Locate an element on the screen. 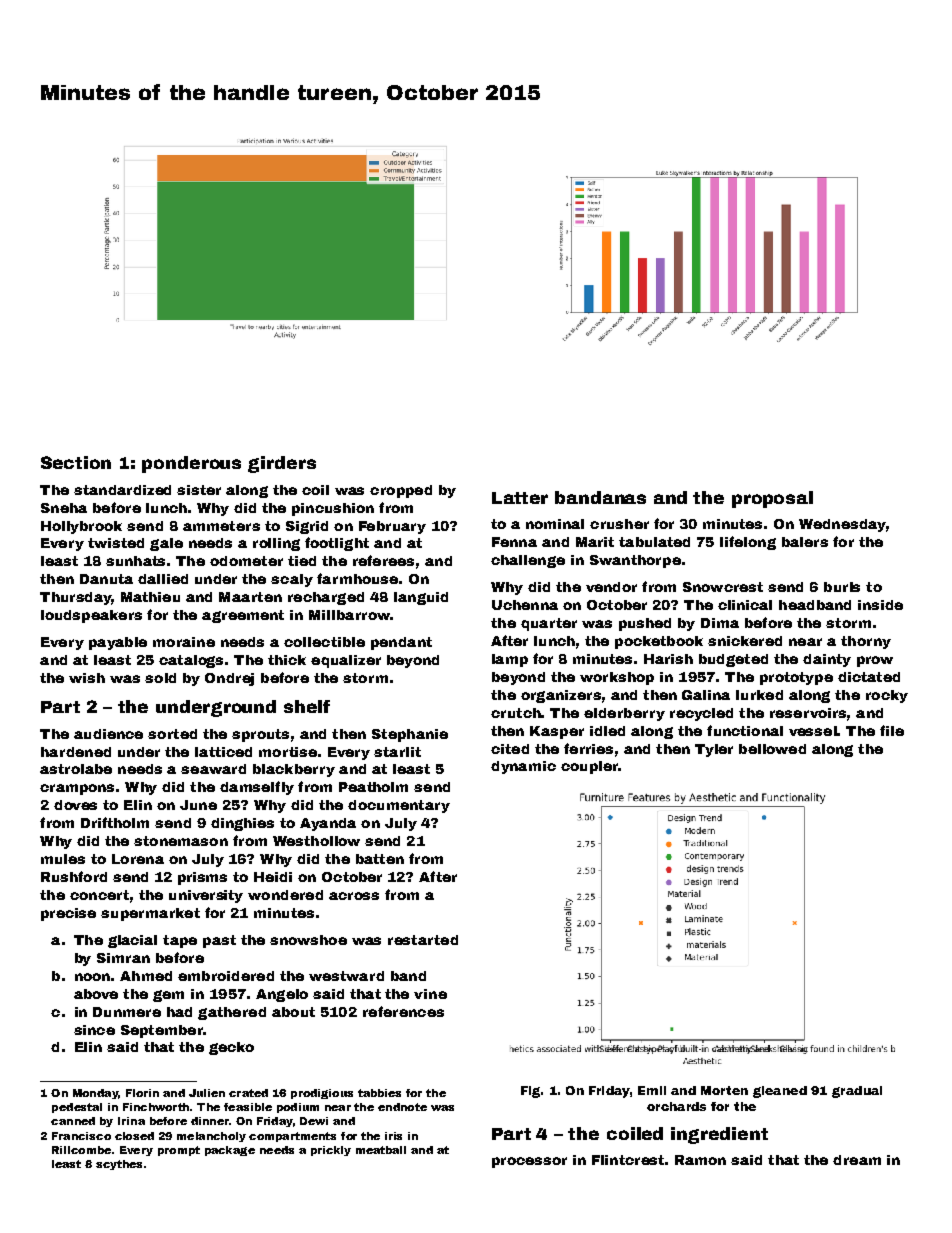 This screenshot has height=1233, width=952. dictated is located at coordinates (869, 677).
